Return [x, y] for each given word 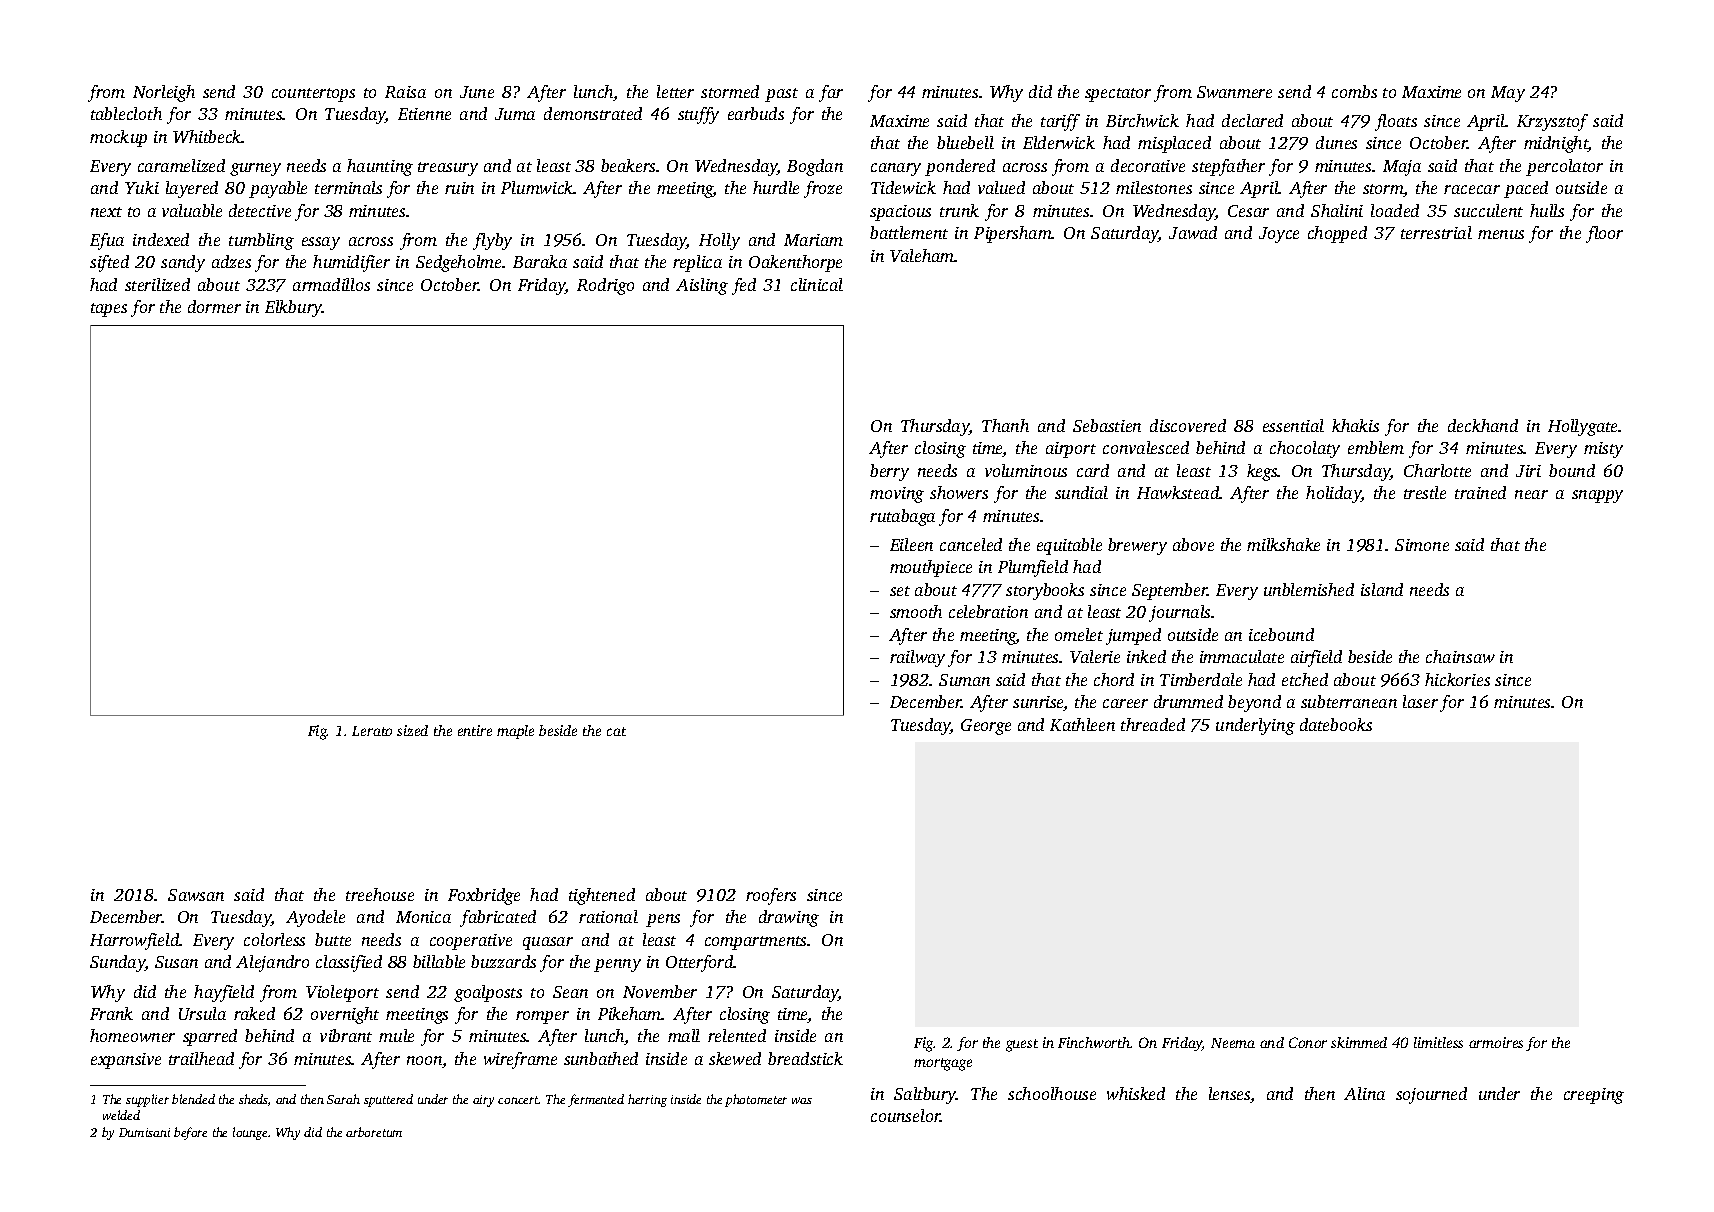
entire [475, 730]
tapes [109, 310]
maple [515, 732]
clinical [817, 284]
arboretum [374, 1132]
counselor [905, 1115]
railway [917, 658]
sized [412, 730]
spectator [1118, 95]
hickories [1457, 679]
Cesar [1248, 211]
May [1508, 94]
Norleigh [164, 93]
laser [1420, 701]
